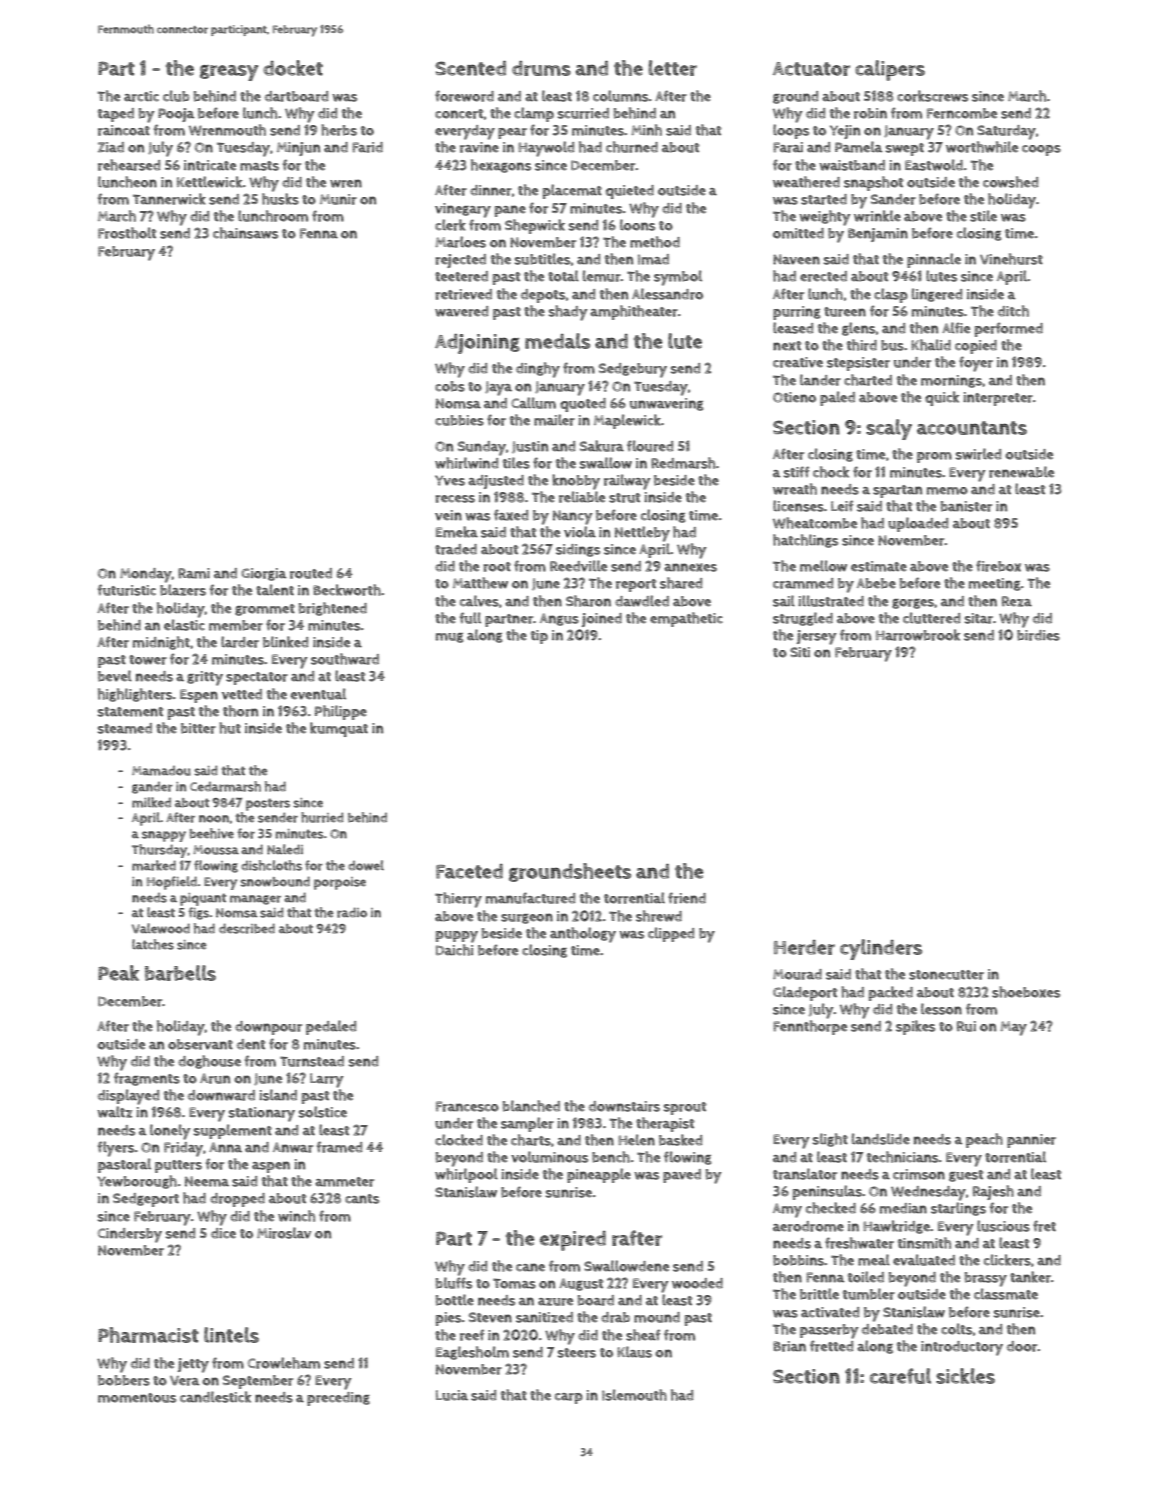  Describe the element at coordinates (805, 993) in the screenshot. I see `Gladeport` at that location.
